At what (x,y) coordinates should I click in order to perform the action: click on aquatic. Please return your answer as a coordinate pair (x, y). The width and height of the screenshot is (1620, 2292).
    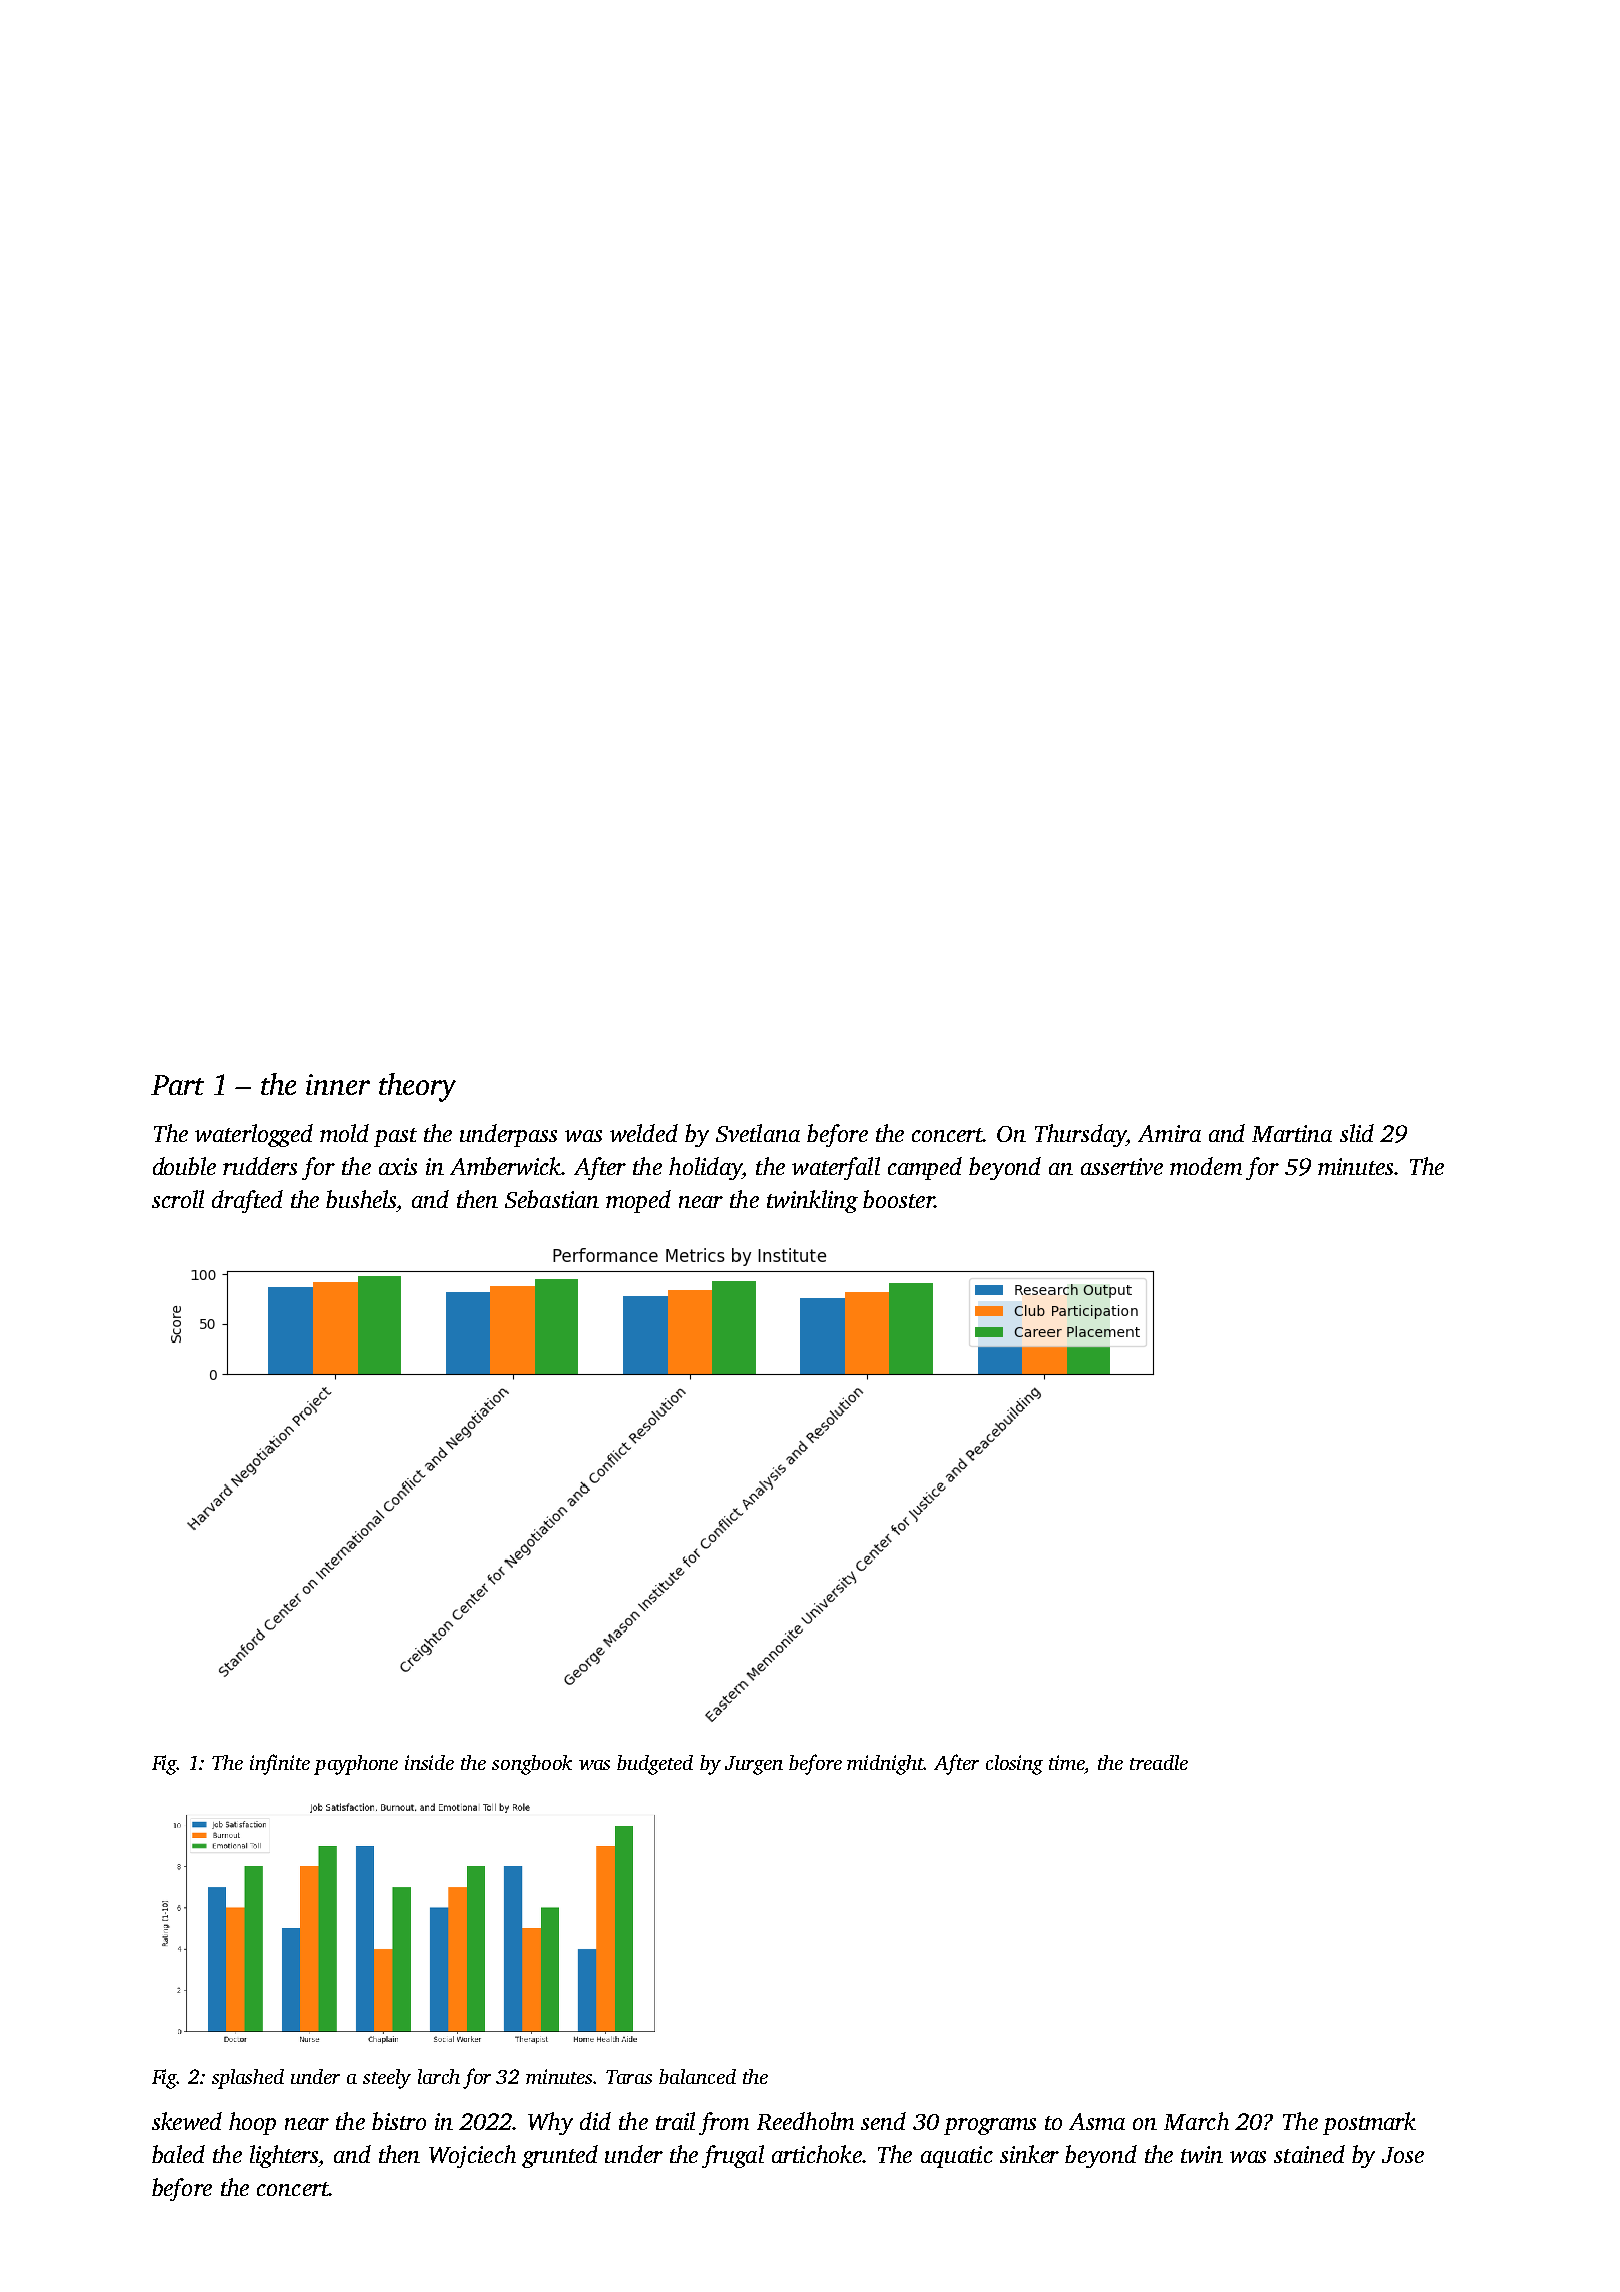
    Looking at the image, I should click on (957, 2157).
